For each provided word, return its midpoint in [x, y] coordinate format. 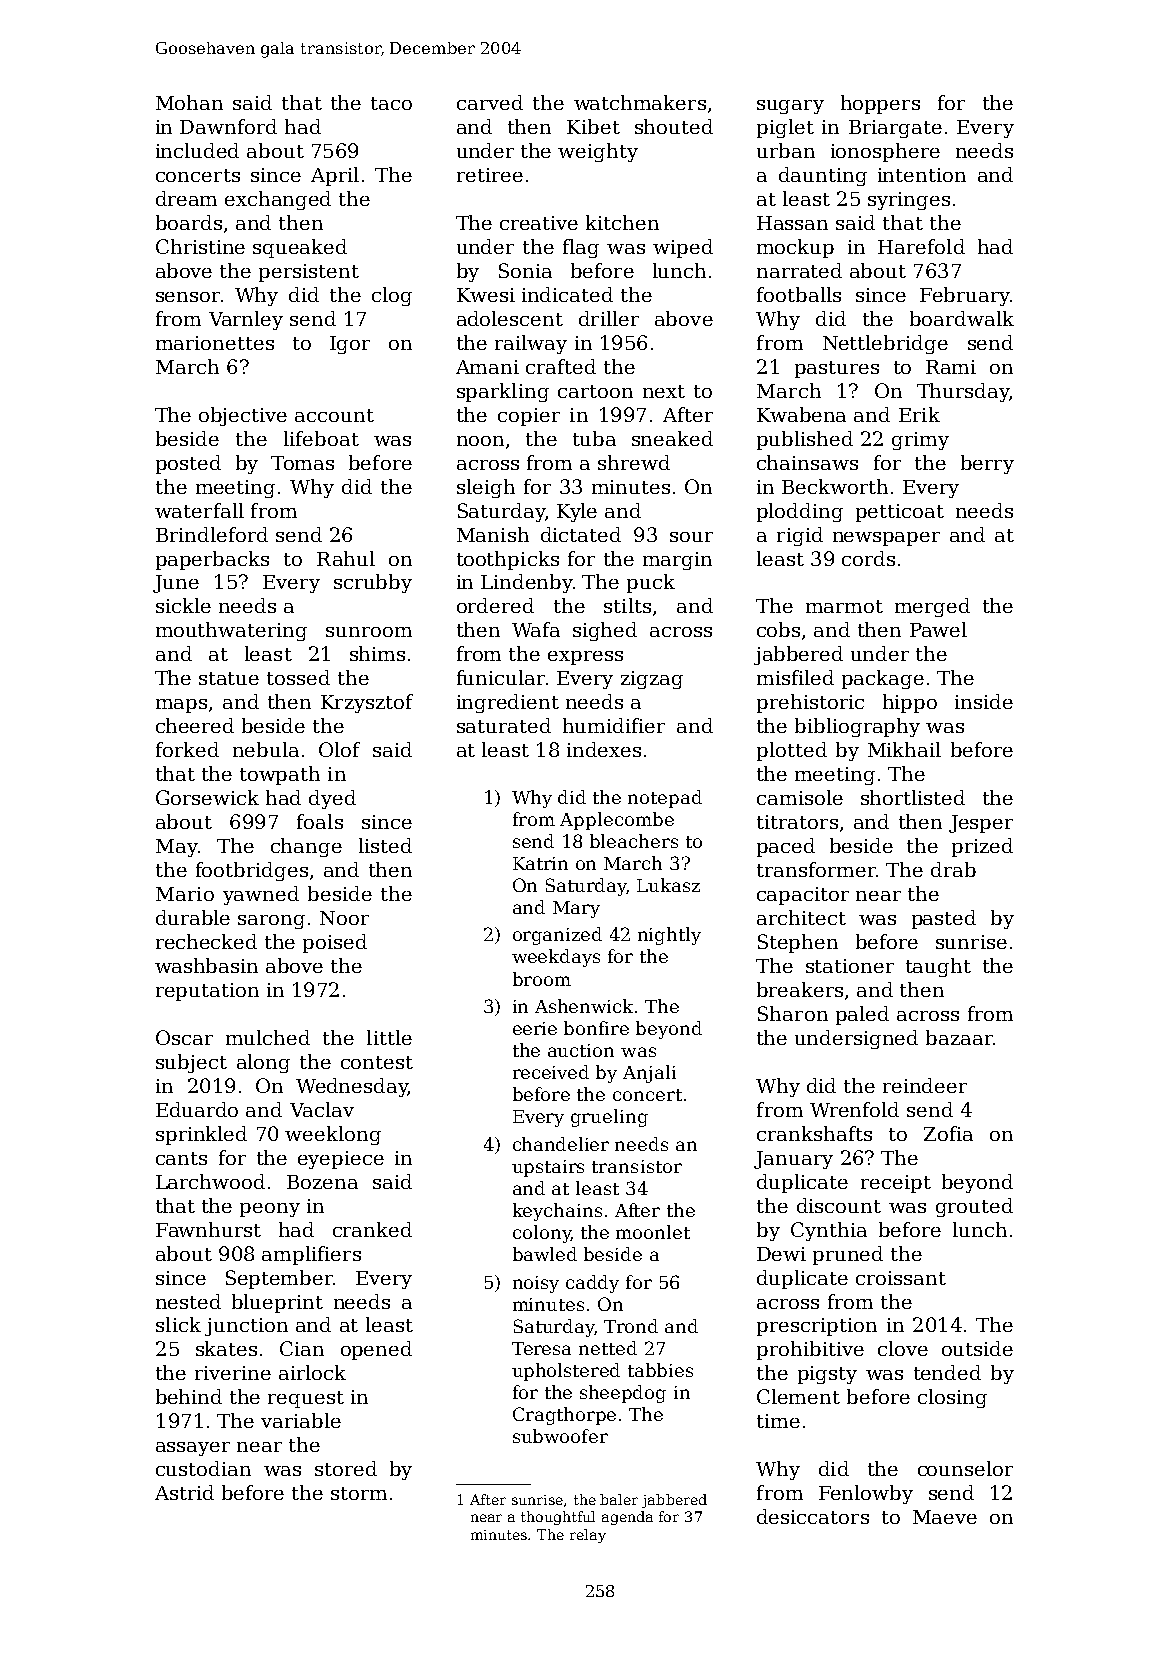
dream [186, 198]
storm [359, 1493]
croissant [901, 1278]
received [551, 1072]
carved [490, 102]
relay [588, 1536]
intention [922, 175]
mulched [268, 1037]
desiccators [813, 1516]
